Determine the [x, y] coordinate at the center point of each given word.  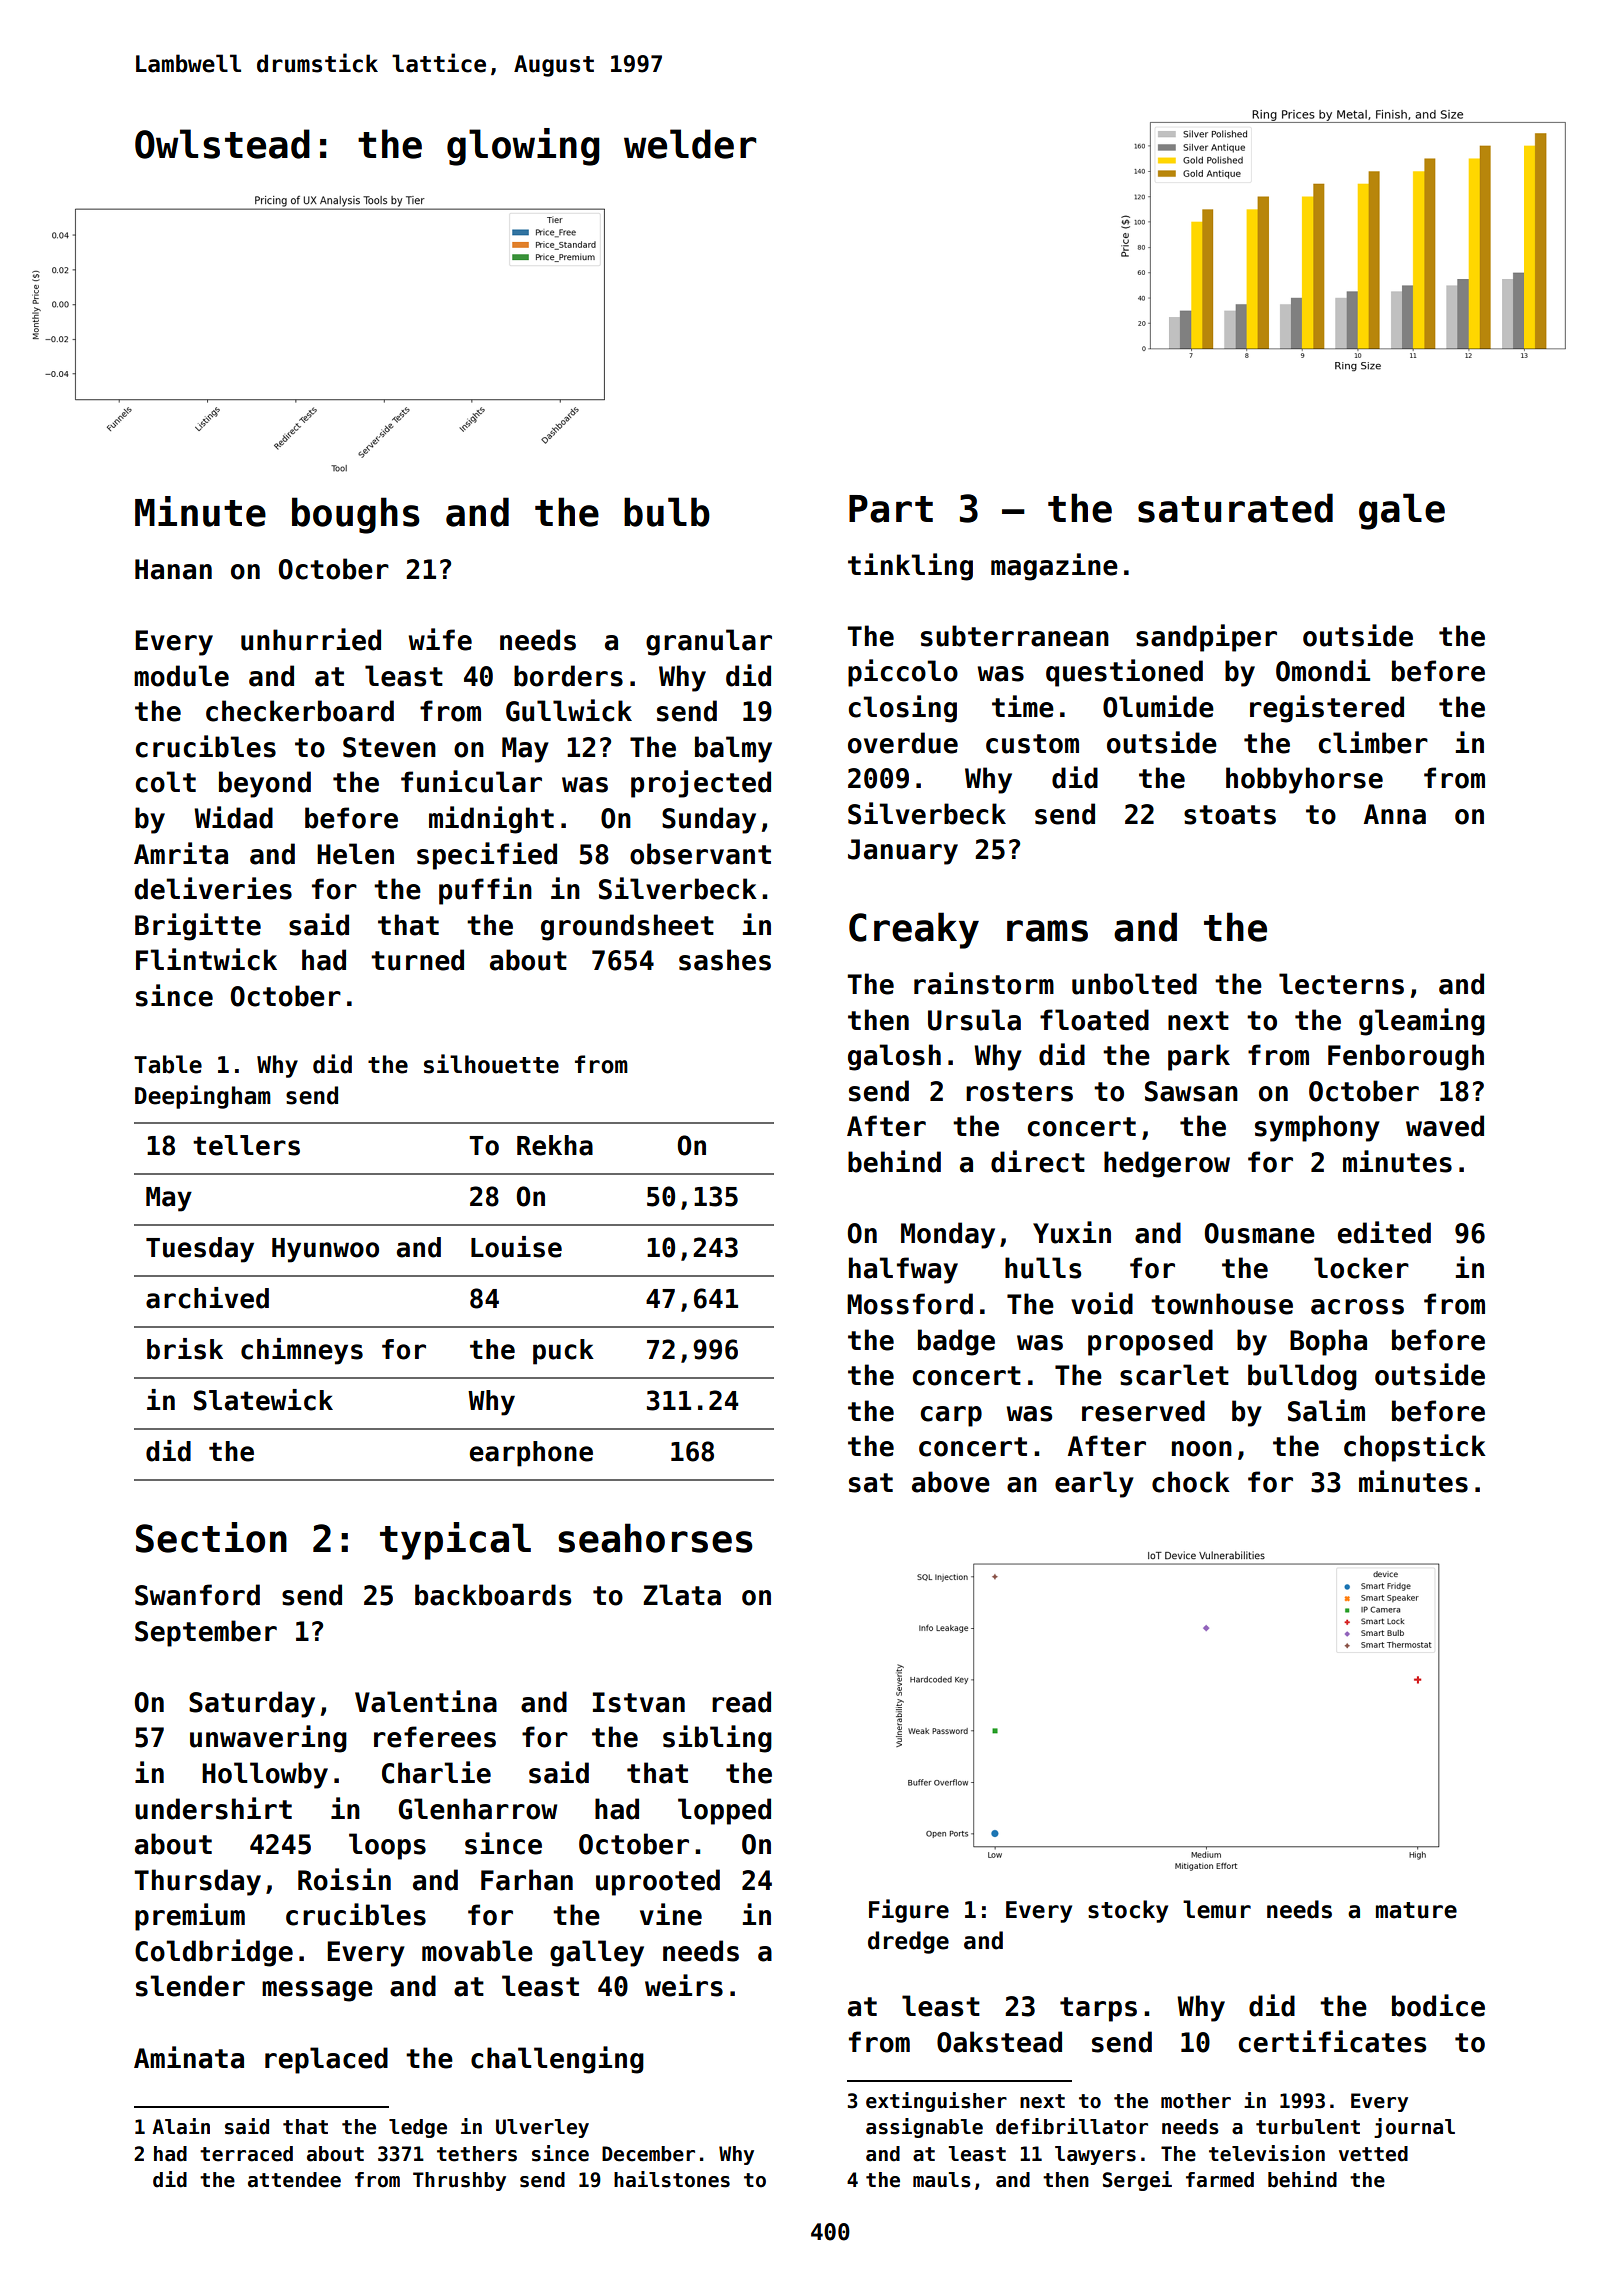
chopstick [1415, 1448]
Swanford [197, 1595]
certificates [1332, 2041]
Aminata [189, 2057]
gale [1402, 511]
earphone [531, 1454]
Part [891, 509]
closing [903, 709]
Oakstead [999, 2042]
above [951, 1482]
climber [1373, 742]
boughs [356, 515]
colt [166, 782]
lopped [724, 1811]
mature [1416, 1910]
